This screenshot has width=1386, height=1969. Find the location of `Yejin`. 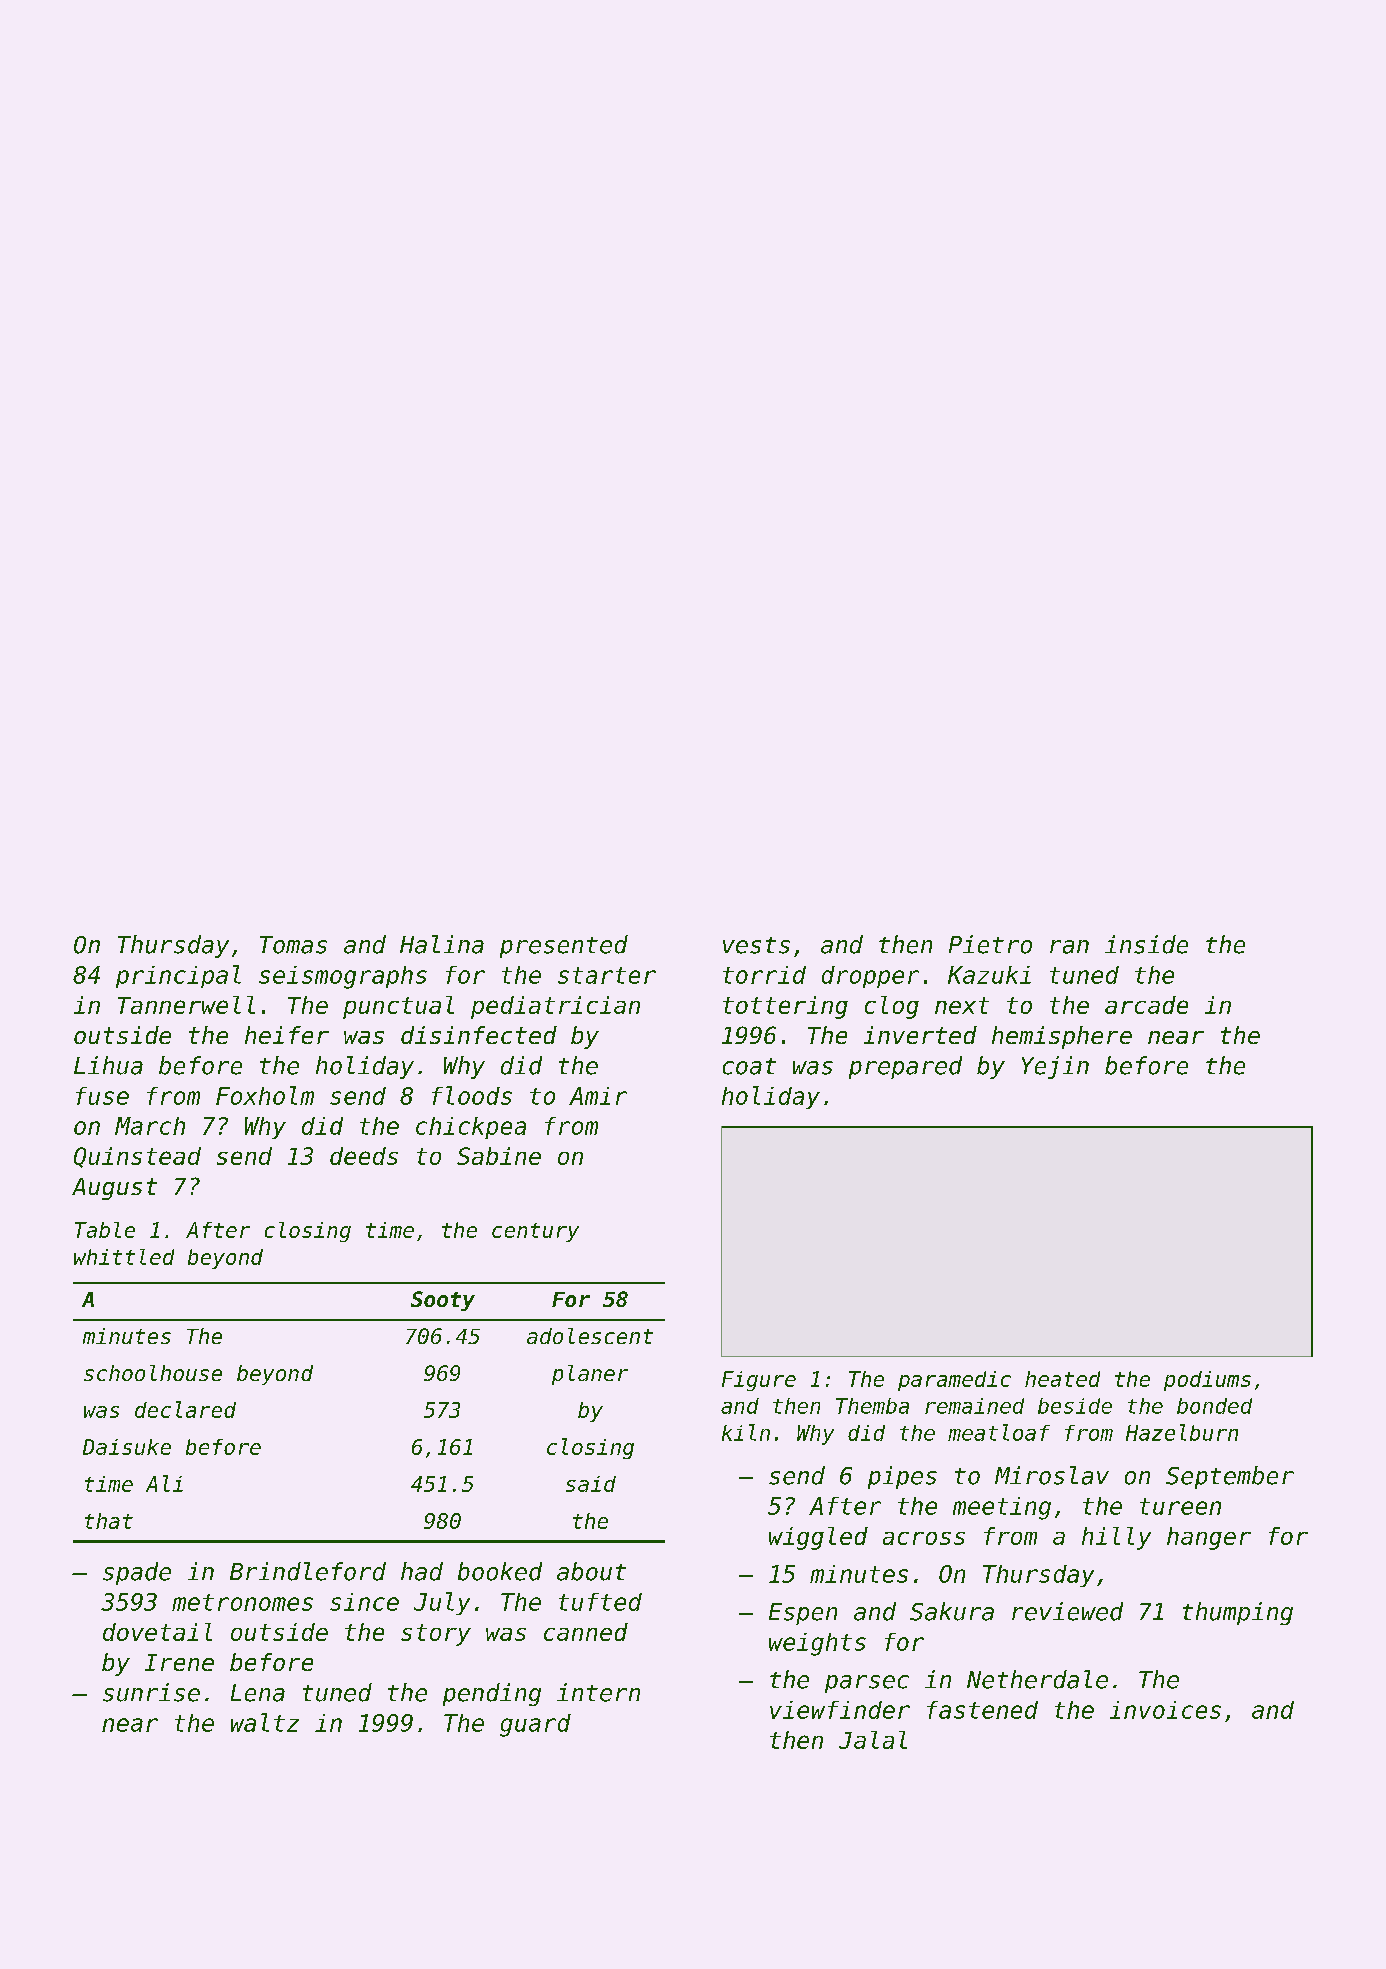

Yejin is located at coordinates (1055, 1067).
